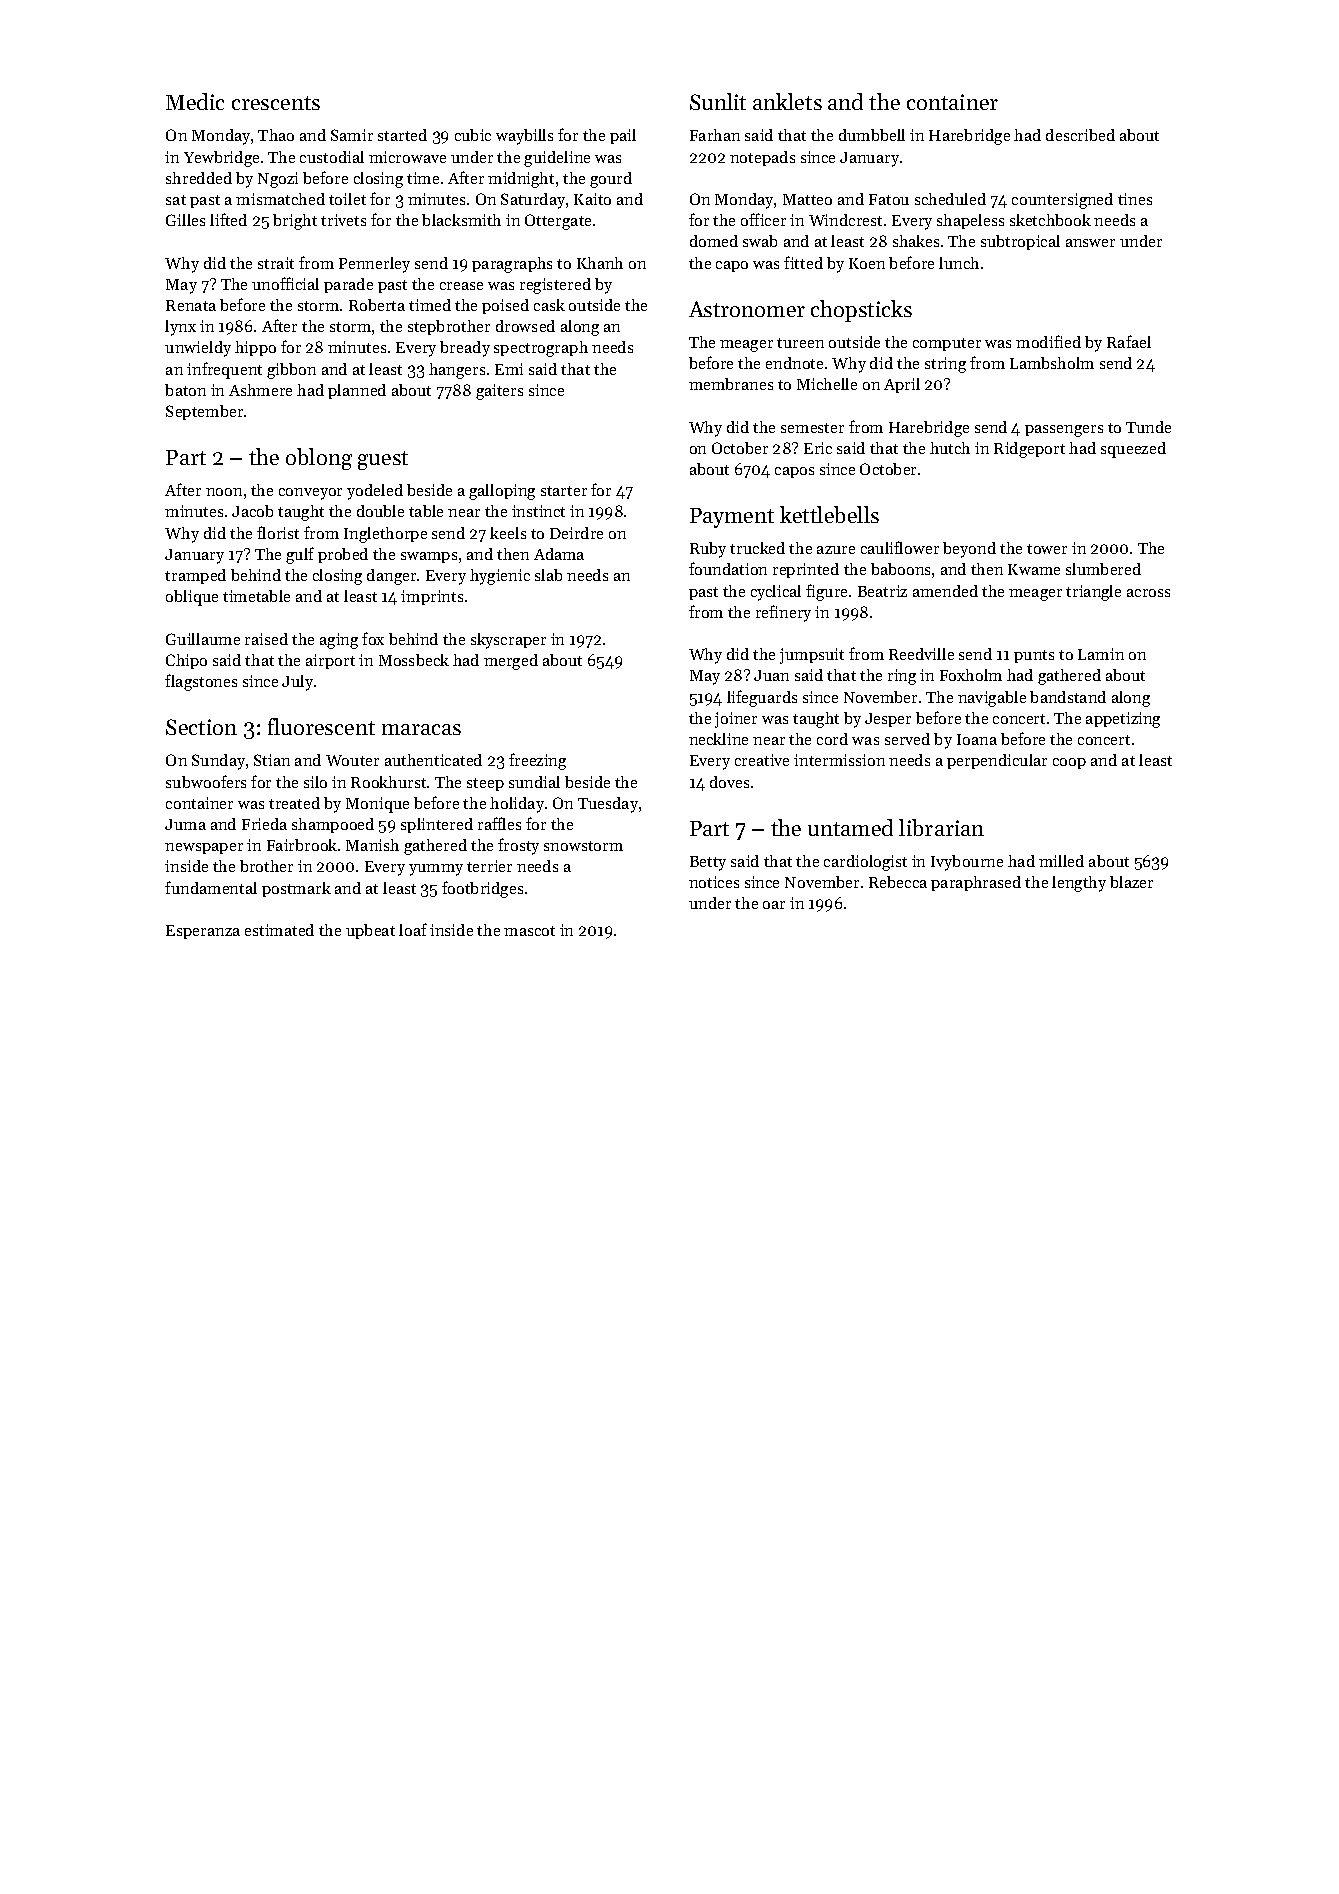 The width and height of the screenshot is (1339, 1894). What do you see at coordinates (1093, 593) in the screenshot?
I see `triangle` at bounding box center [1093, 593].
